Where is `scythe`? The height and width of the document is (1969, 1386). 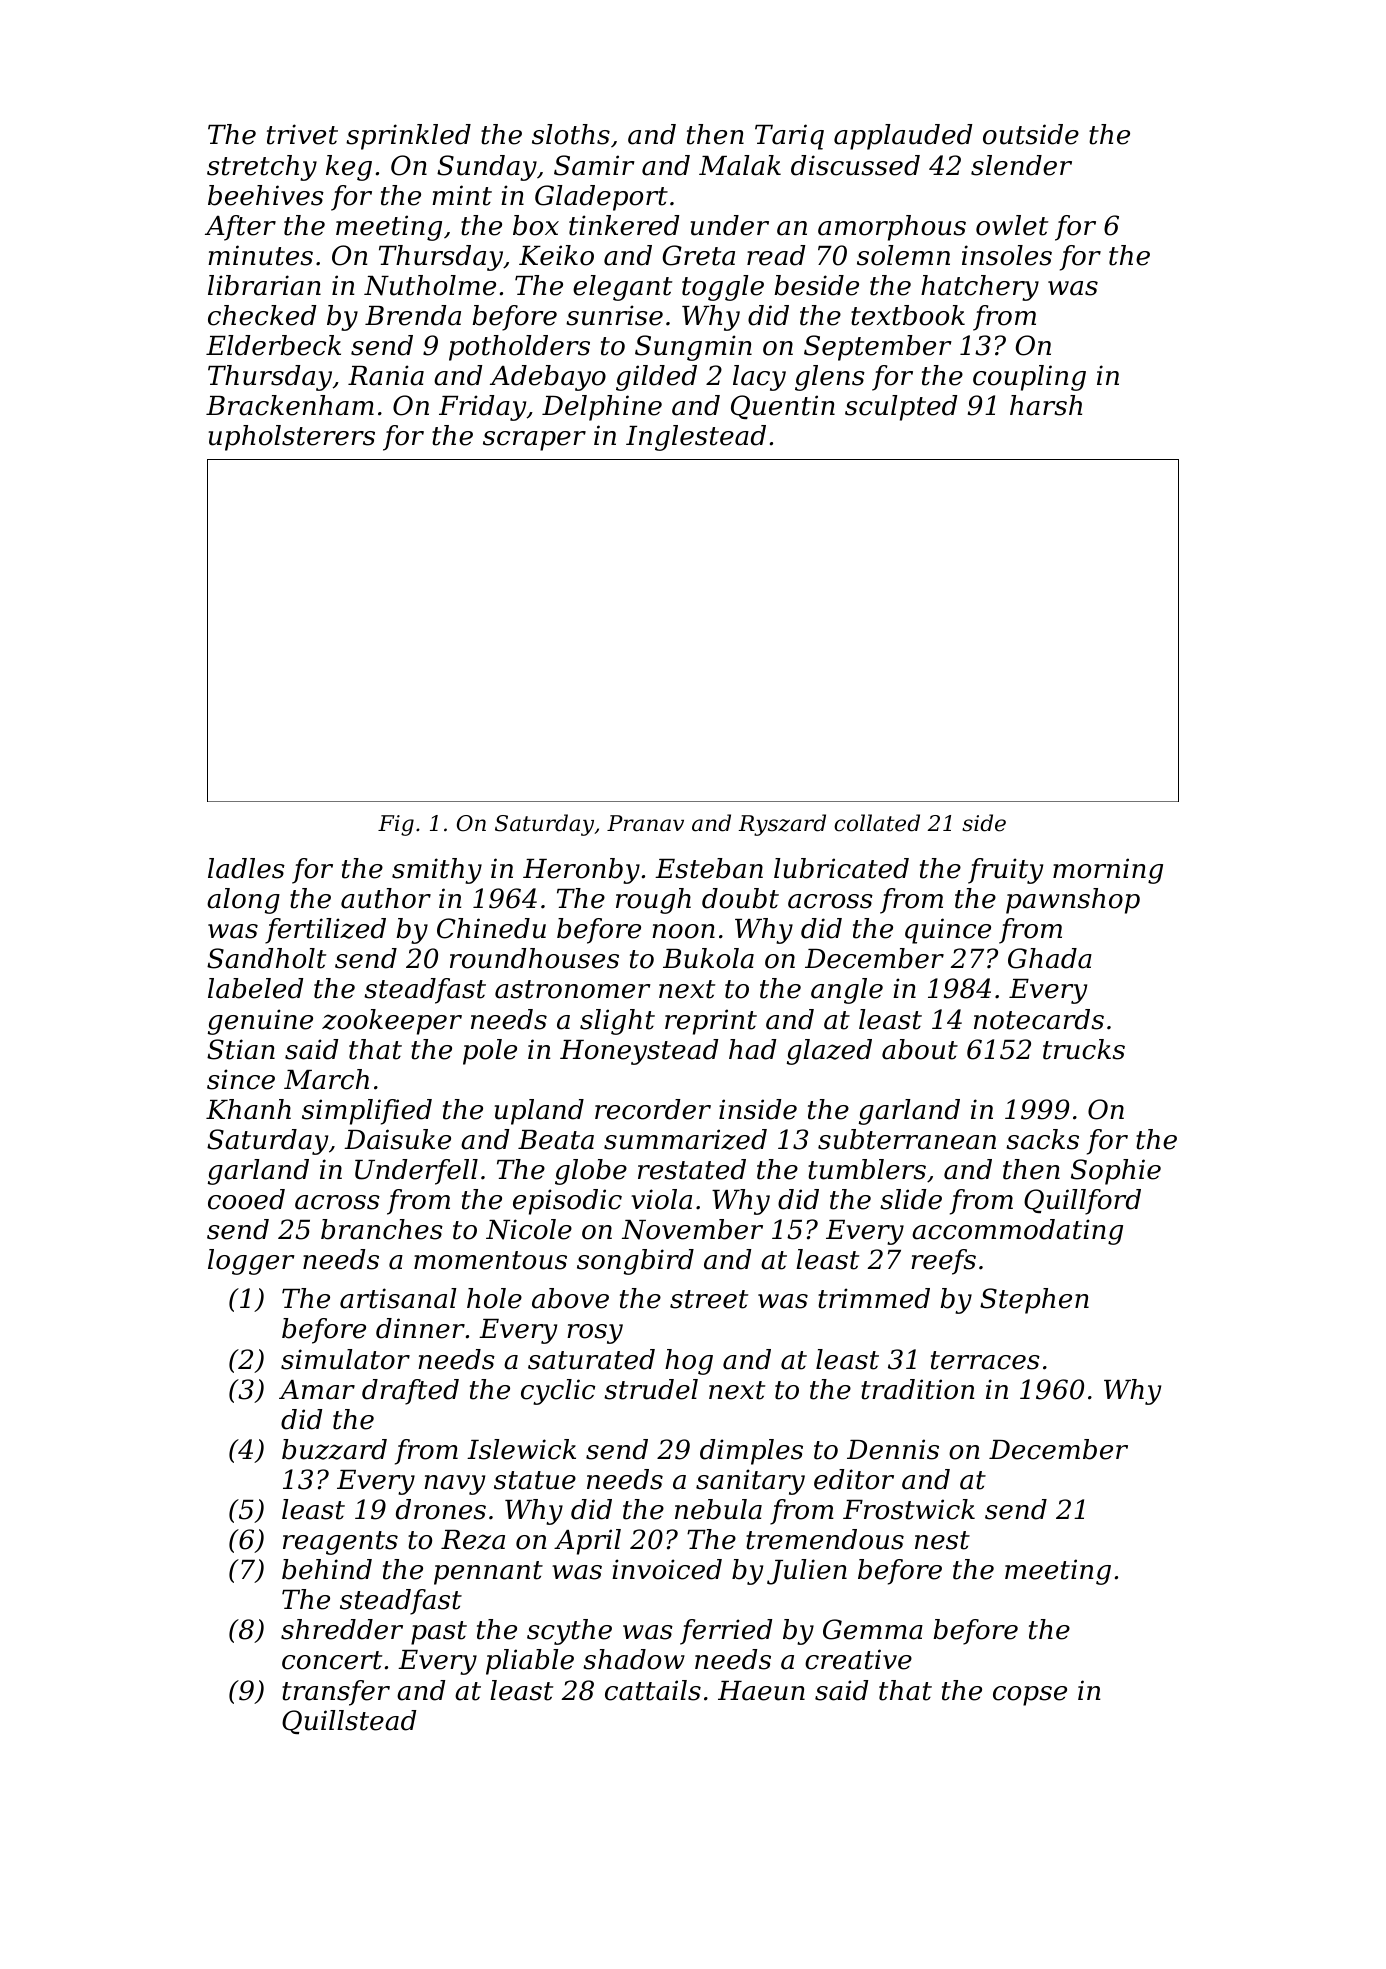
scythe is located at coordinates (569, 1632).
